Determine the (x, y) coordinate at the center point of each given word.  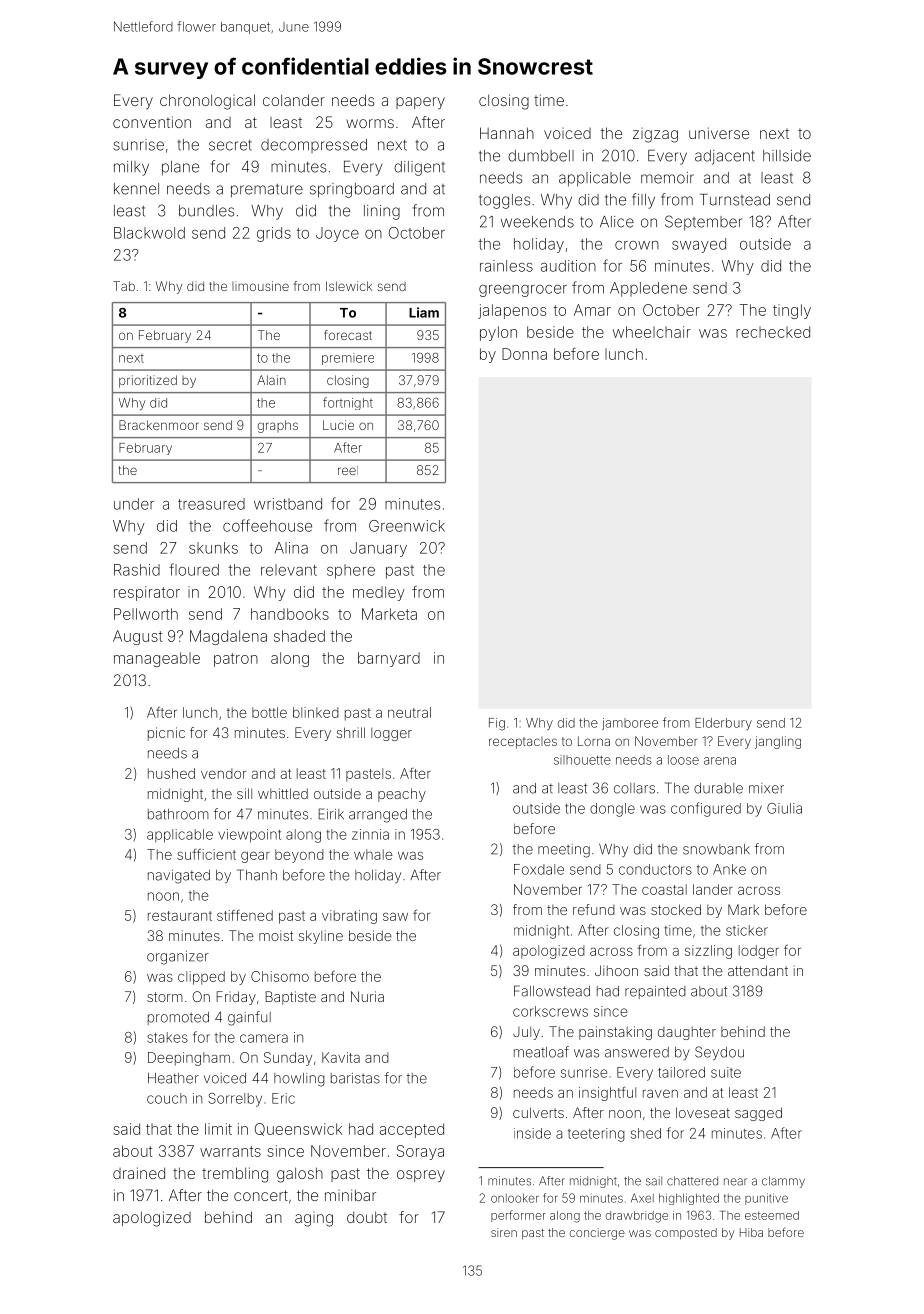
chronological (207, 102)
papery (420, 103)
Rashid (137, 570)
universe (719, 133)
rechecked (773, 332)
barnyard (389, 659)
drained (139, 1173)
